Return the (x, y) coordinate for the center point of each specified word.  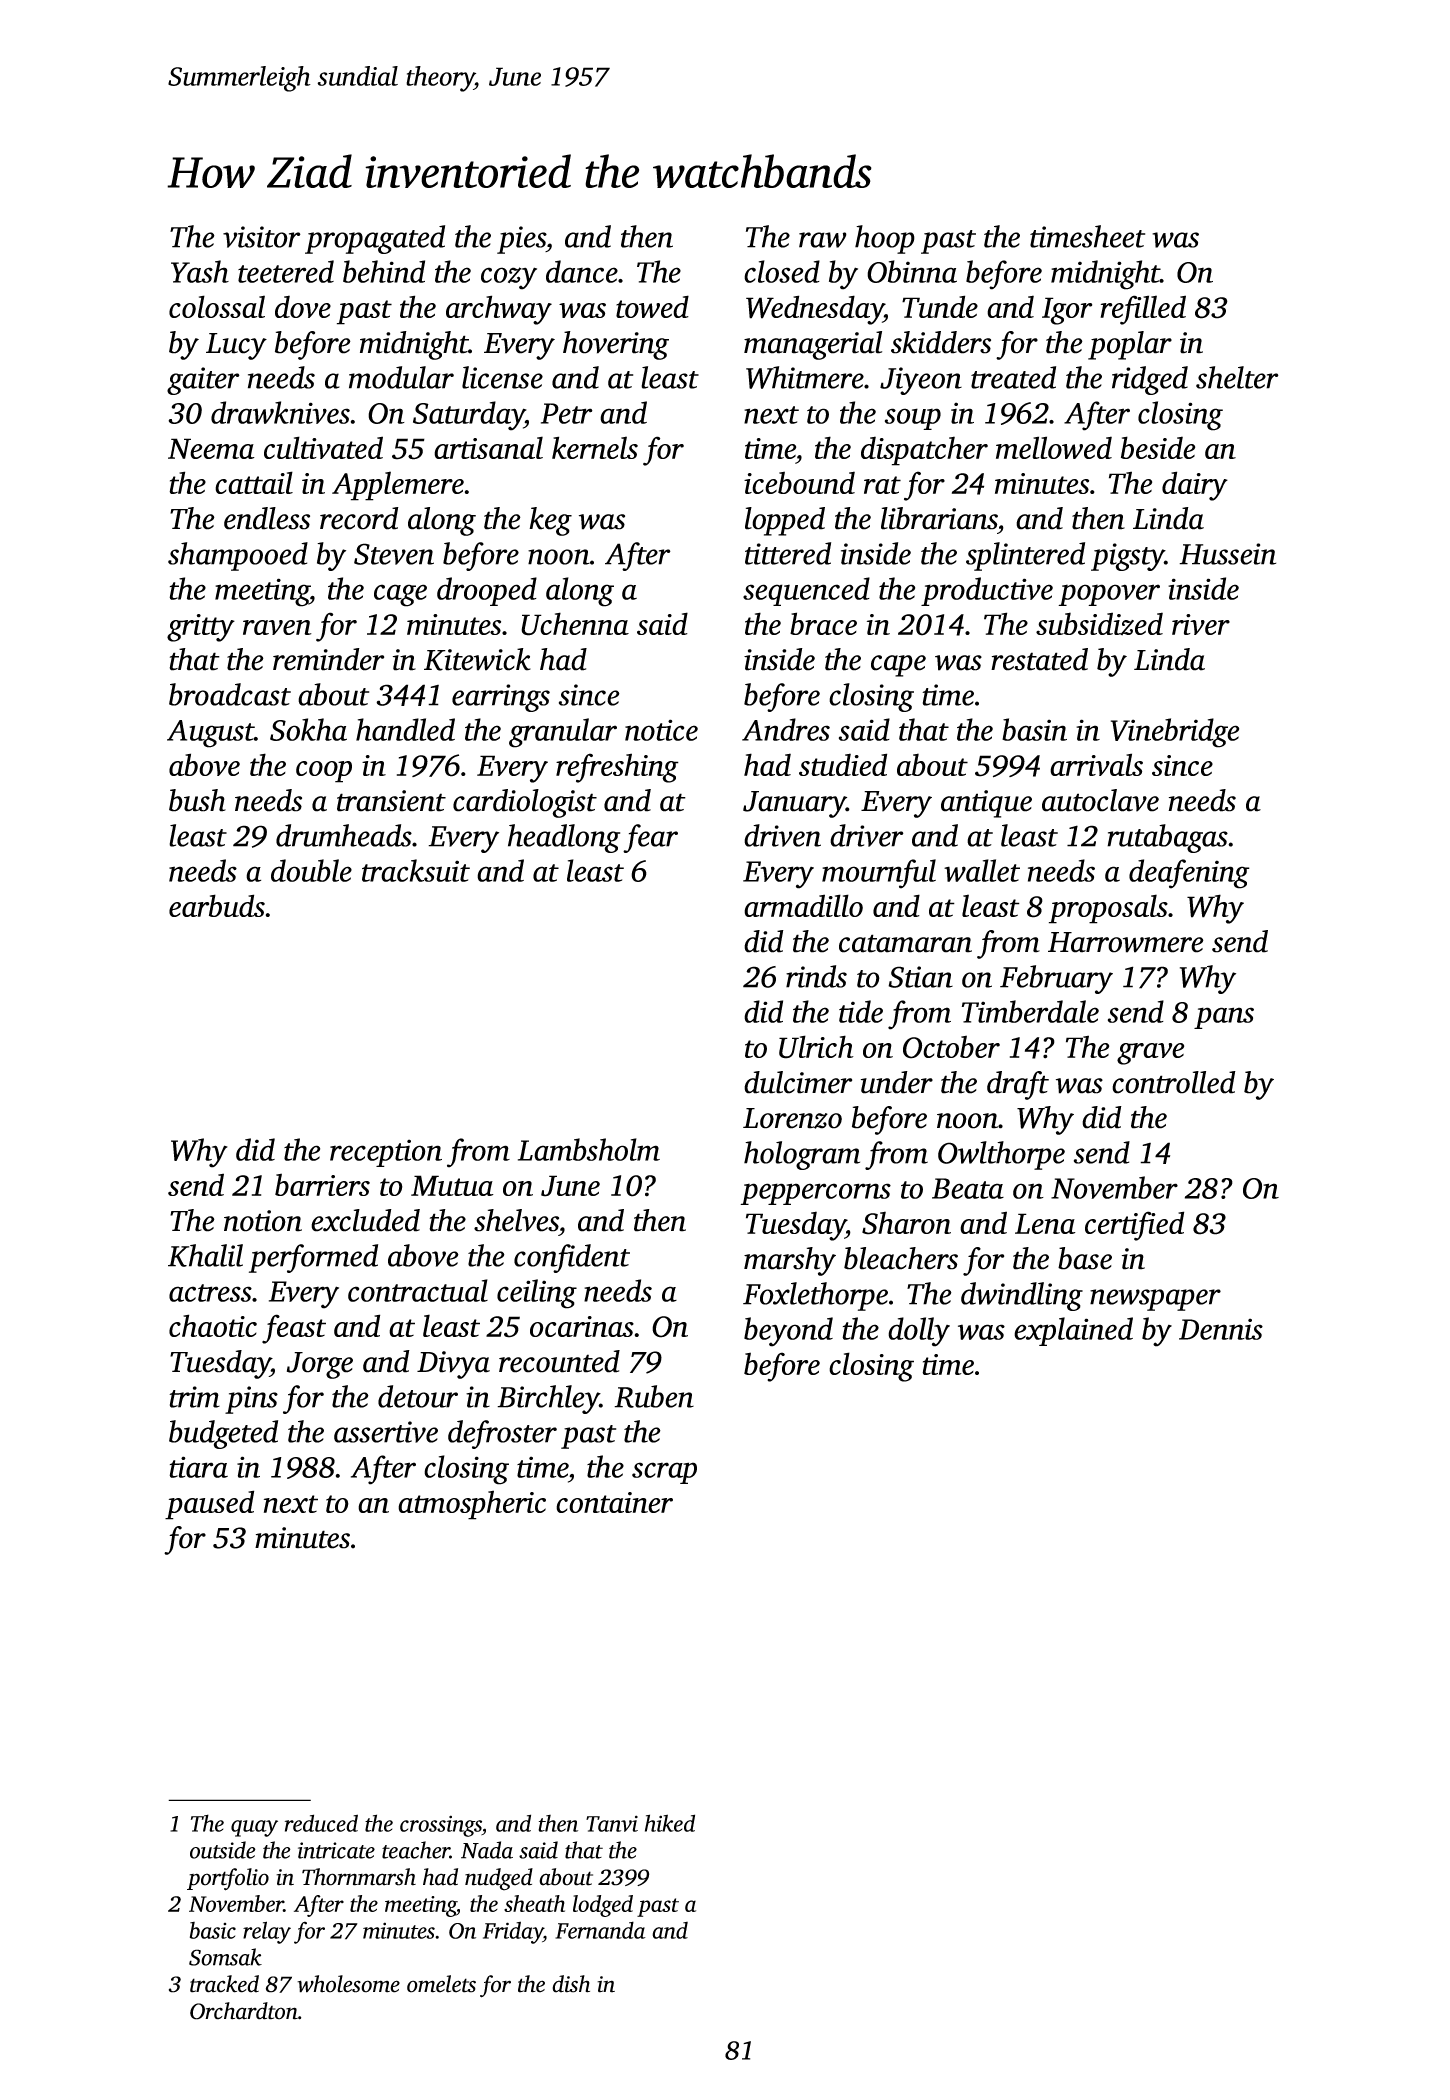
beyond (788, 1332)
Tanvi (612, 1823)
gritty (201, 628)
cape (898, 666)
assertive (386, 1432)
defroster (502, 1434)
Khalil (205, 1255)
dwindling (1022, 1296)
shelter (1237, 377)
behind (384, 271)
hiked (670, 1823)
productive (987, 591)
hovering (616, 345)
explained (1073, 1331)
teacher (416, 1850)
